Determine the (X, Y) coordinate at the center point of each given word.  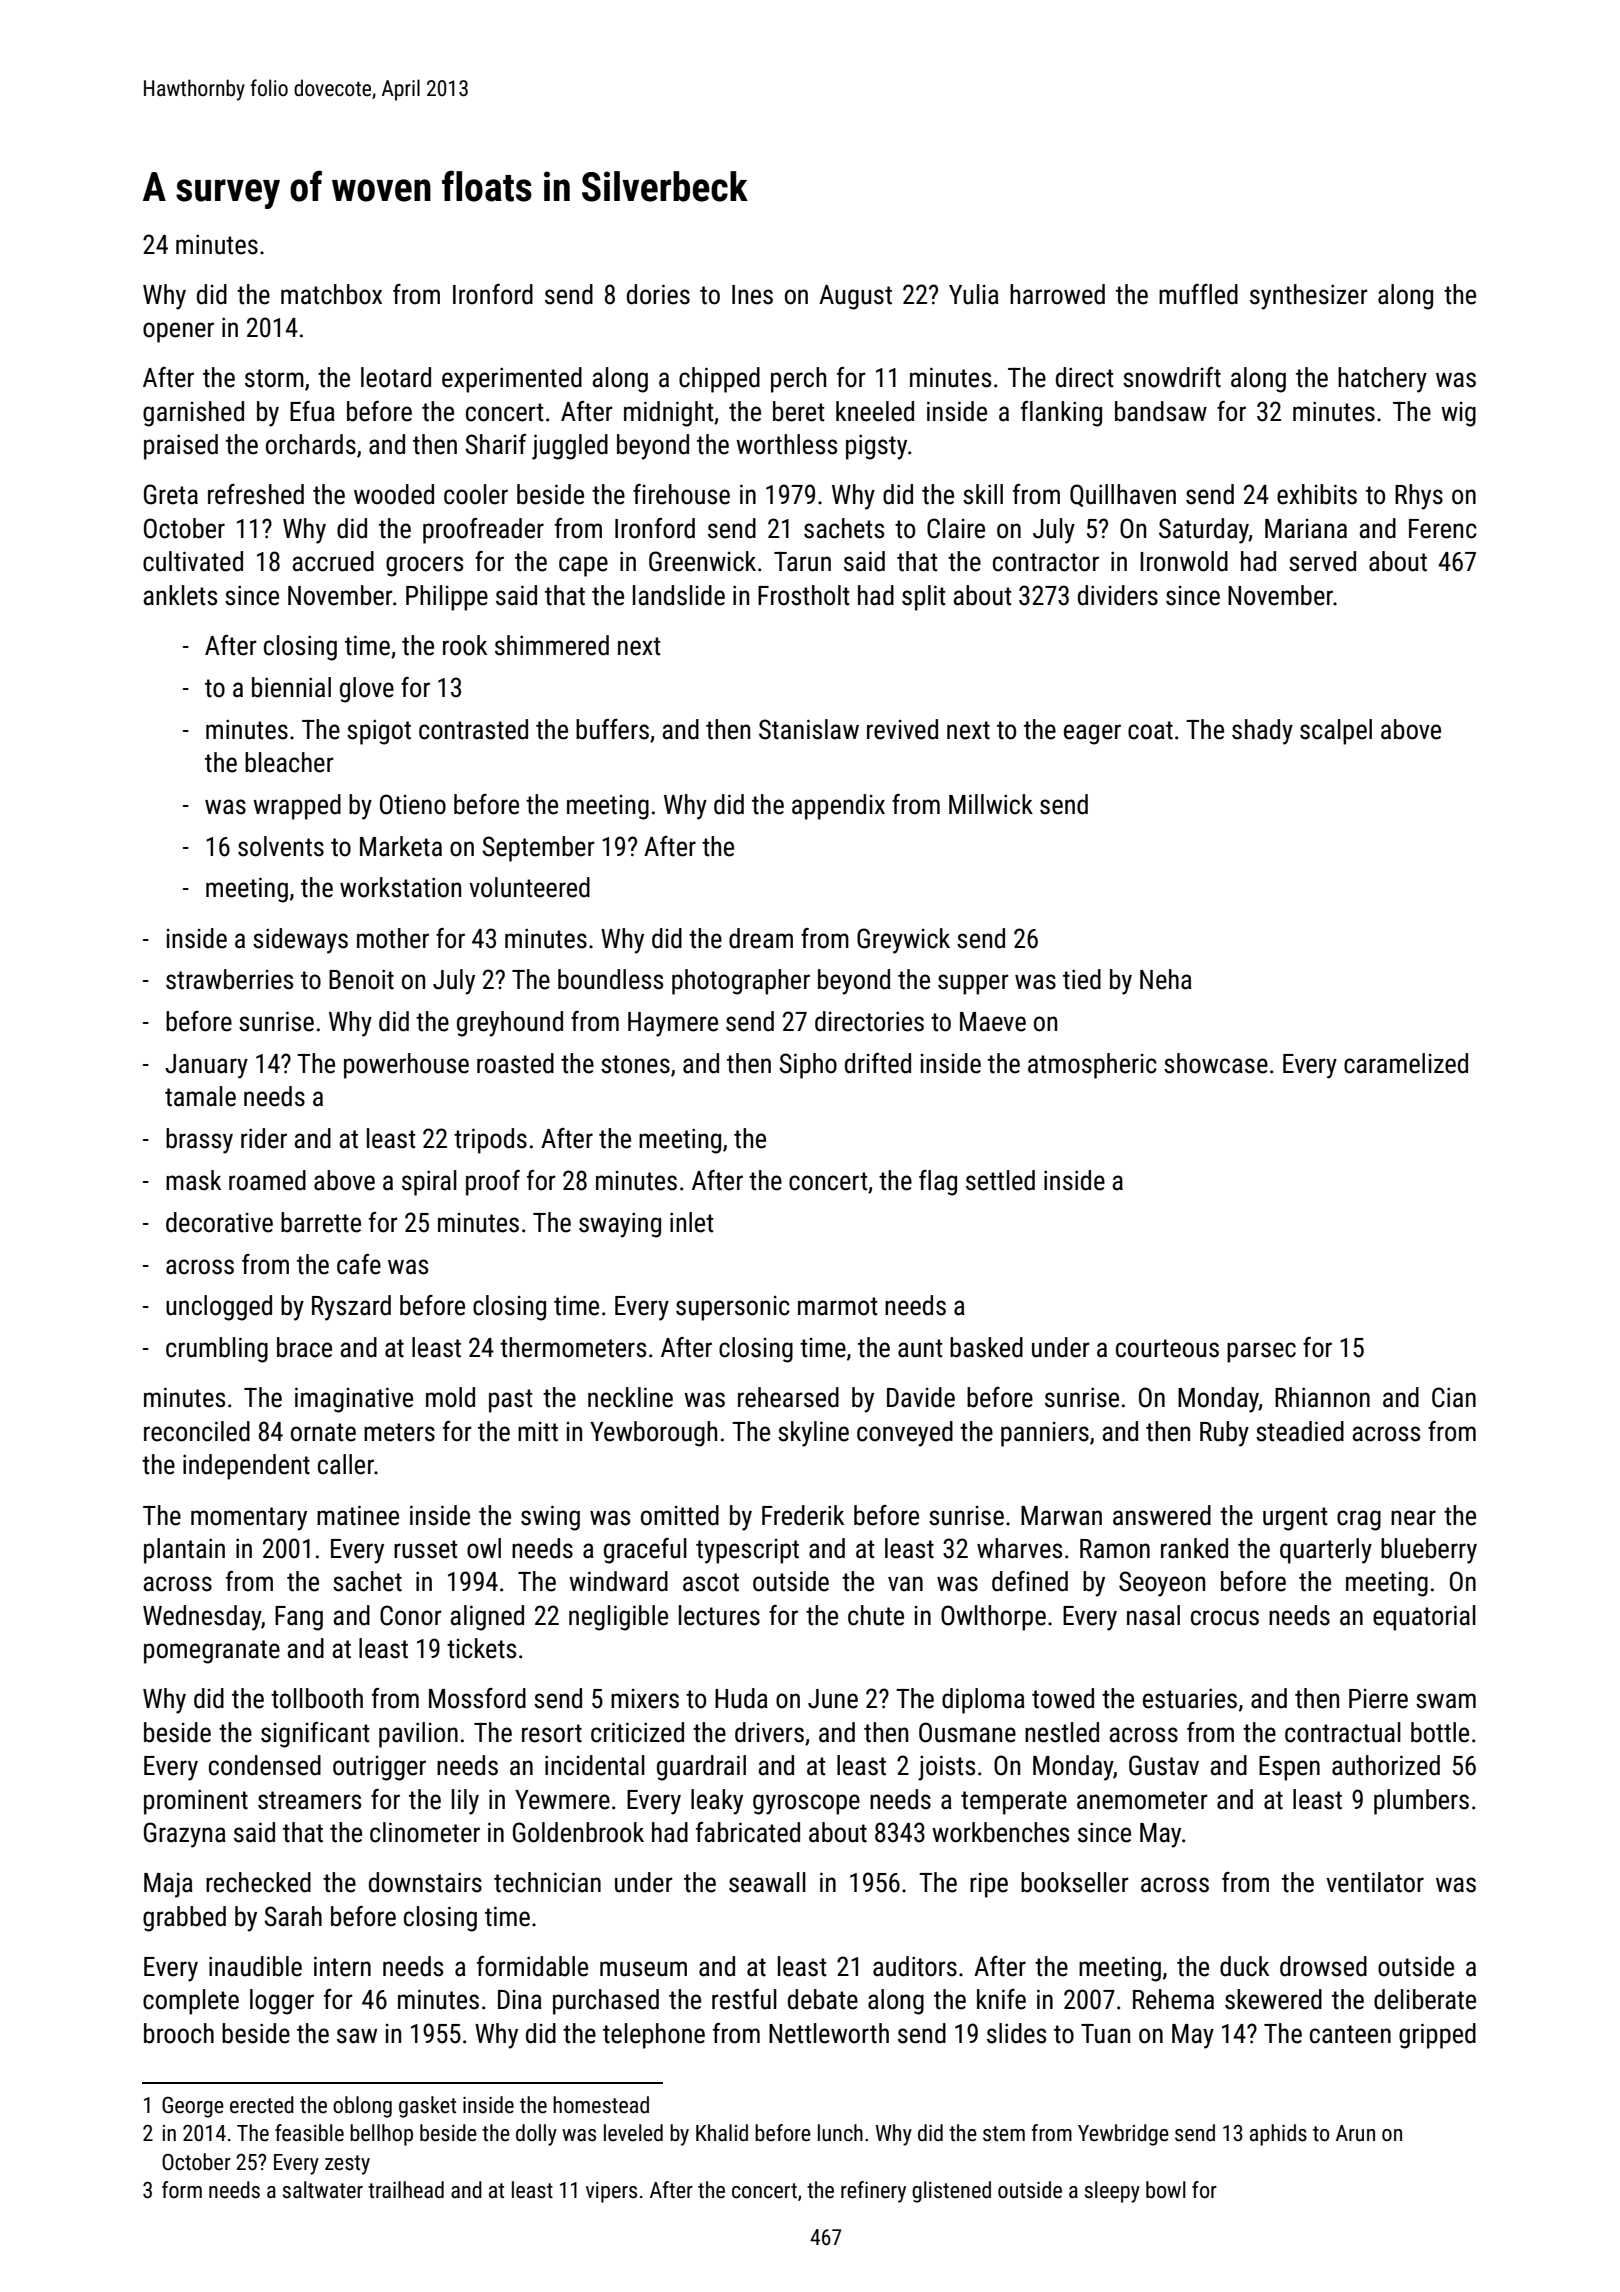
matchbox (331, 294)
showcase (1216, 1063)
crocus (1225, 1618)
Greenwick (702, 561)
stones (635, 1064)
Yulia (974, 294)
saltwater (323, 2190)
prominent (196, 1802)
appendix (838, 807)
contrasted (473, 729)
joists (946, 1768)
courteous (1167, 1348)
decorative (219, 1222)
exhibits (1317, 494)
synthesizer (1309, 297)
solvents (281, 846)
